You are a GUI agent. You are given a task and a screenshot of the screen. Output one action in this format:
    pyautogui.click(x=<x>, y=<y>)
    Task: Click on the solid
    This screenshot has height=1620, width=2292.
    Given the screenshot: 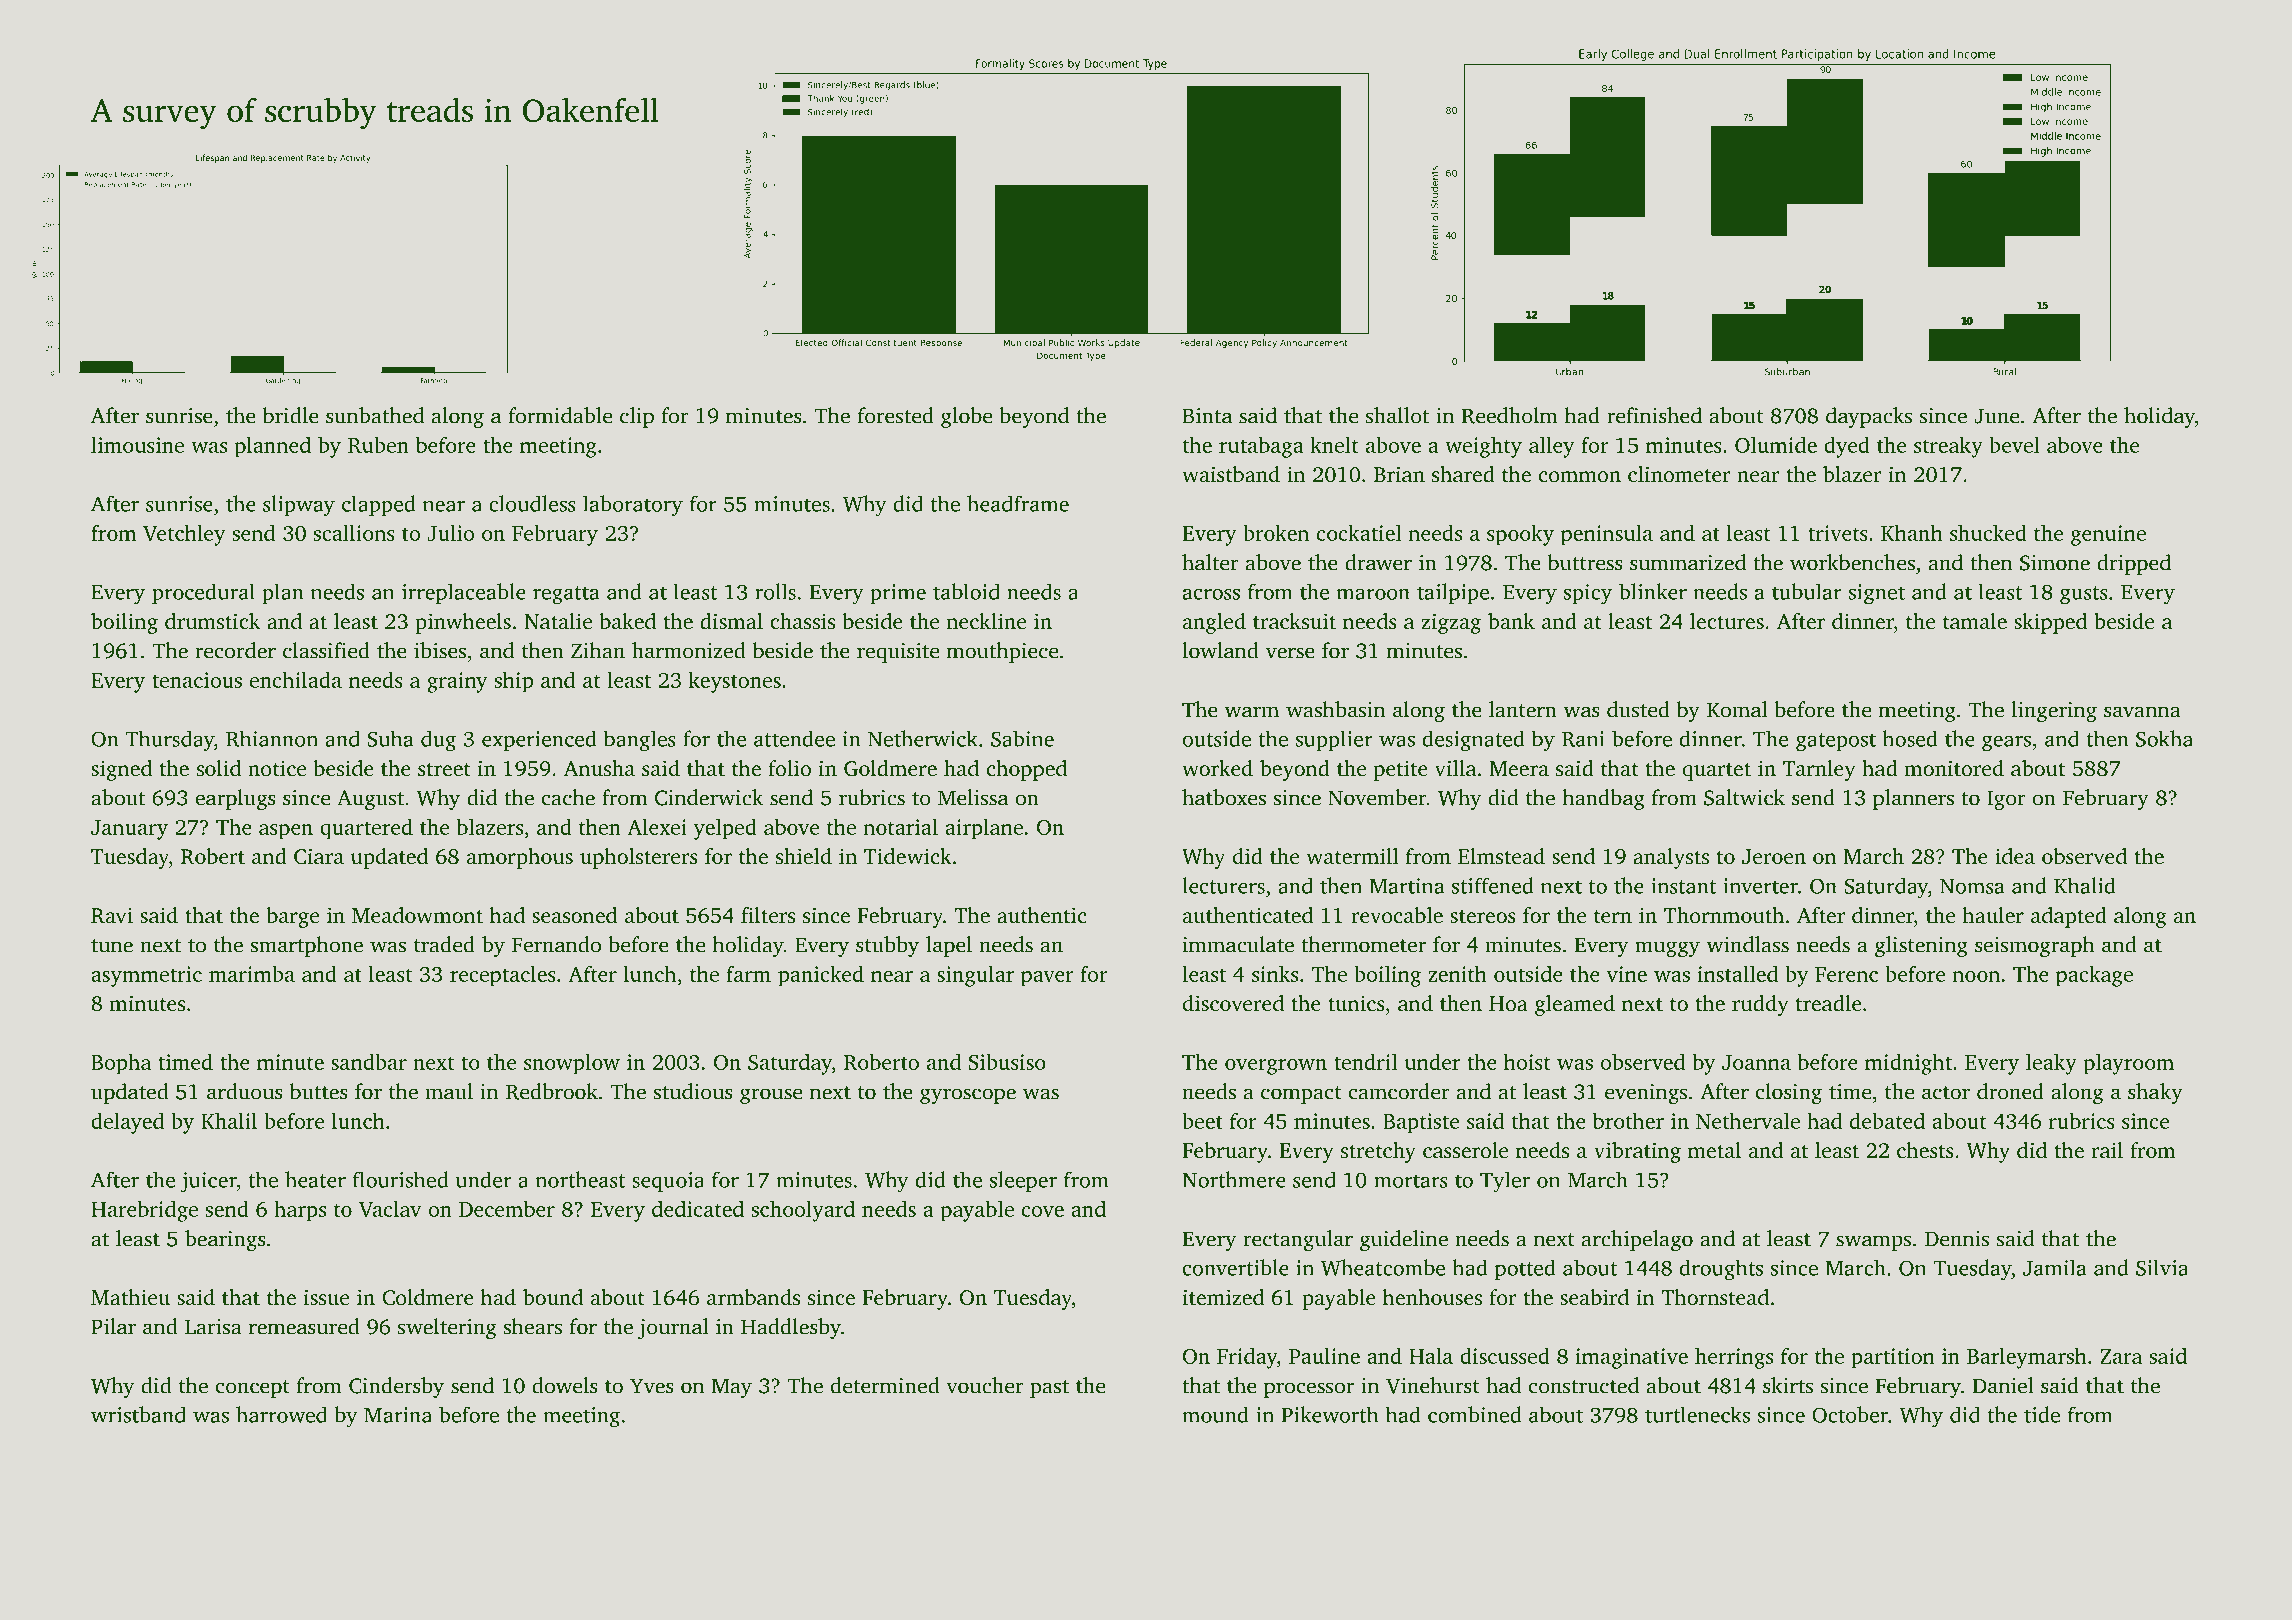 What is the action you would take?
    pyautogui.click(x=218, y=768)
